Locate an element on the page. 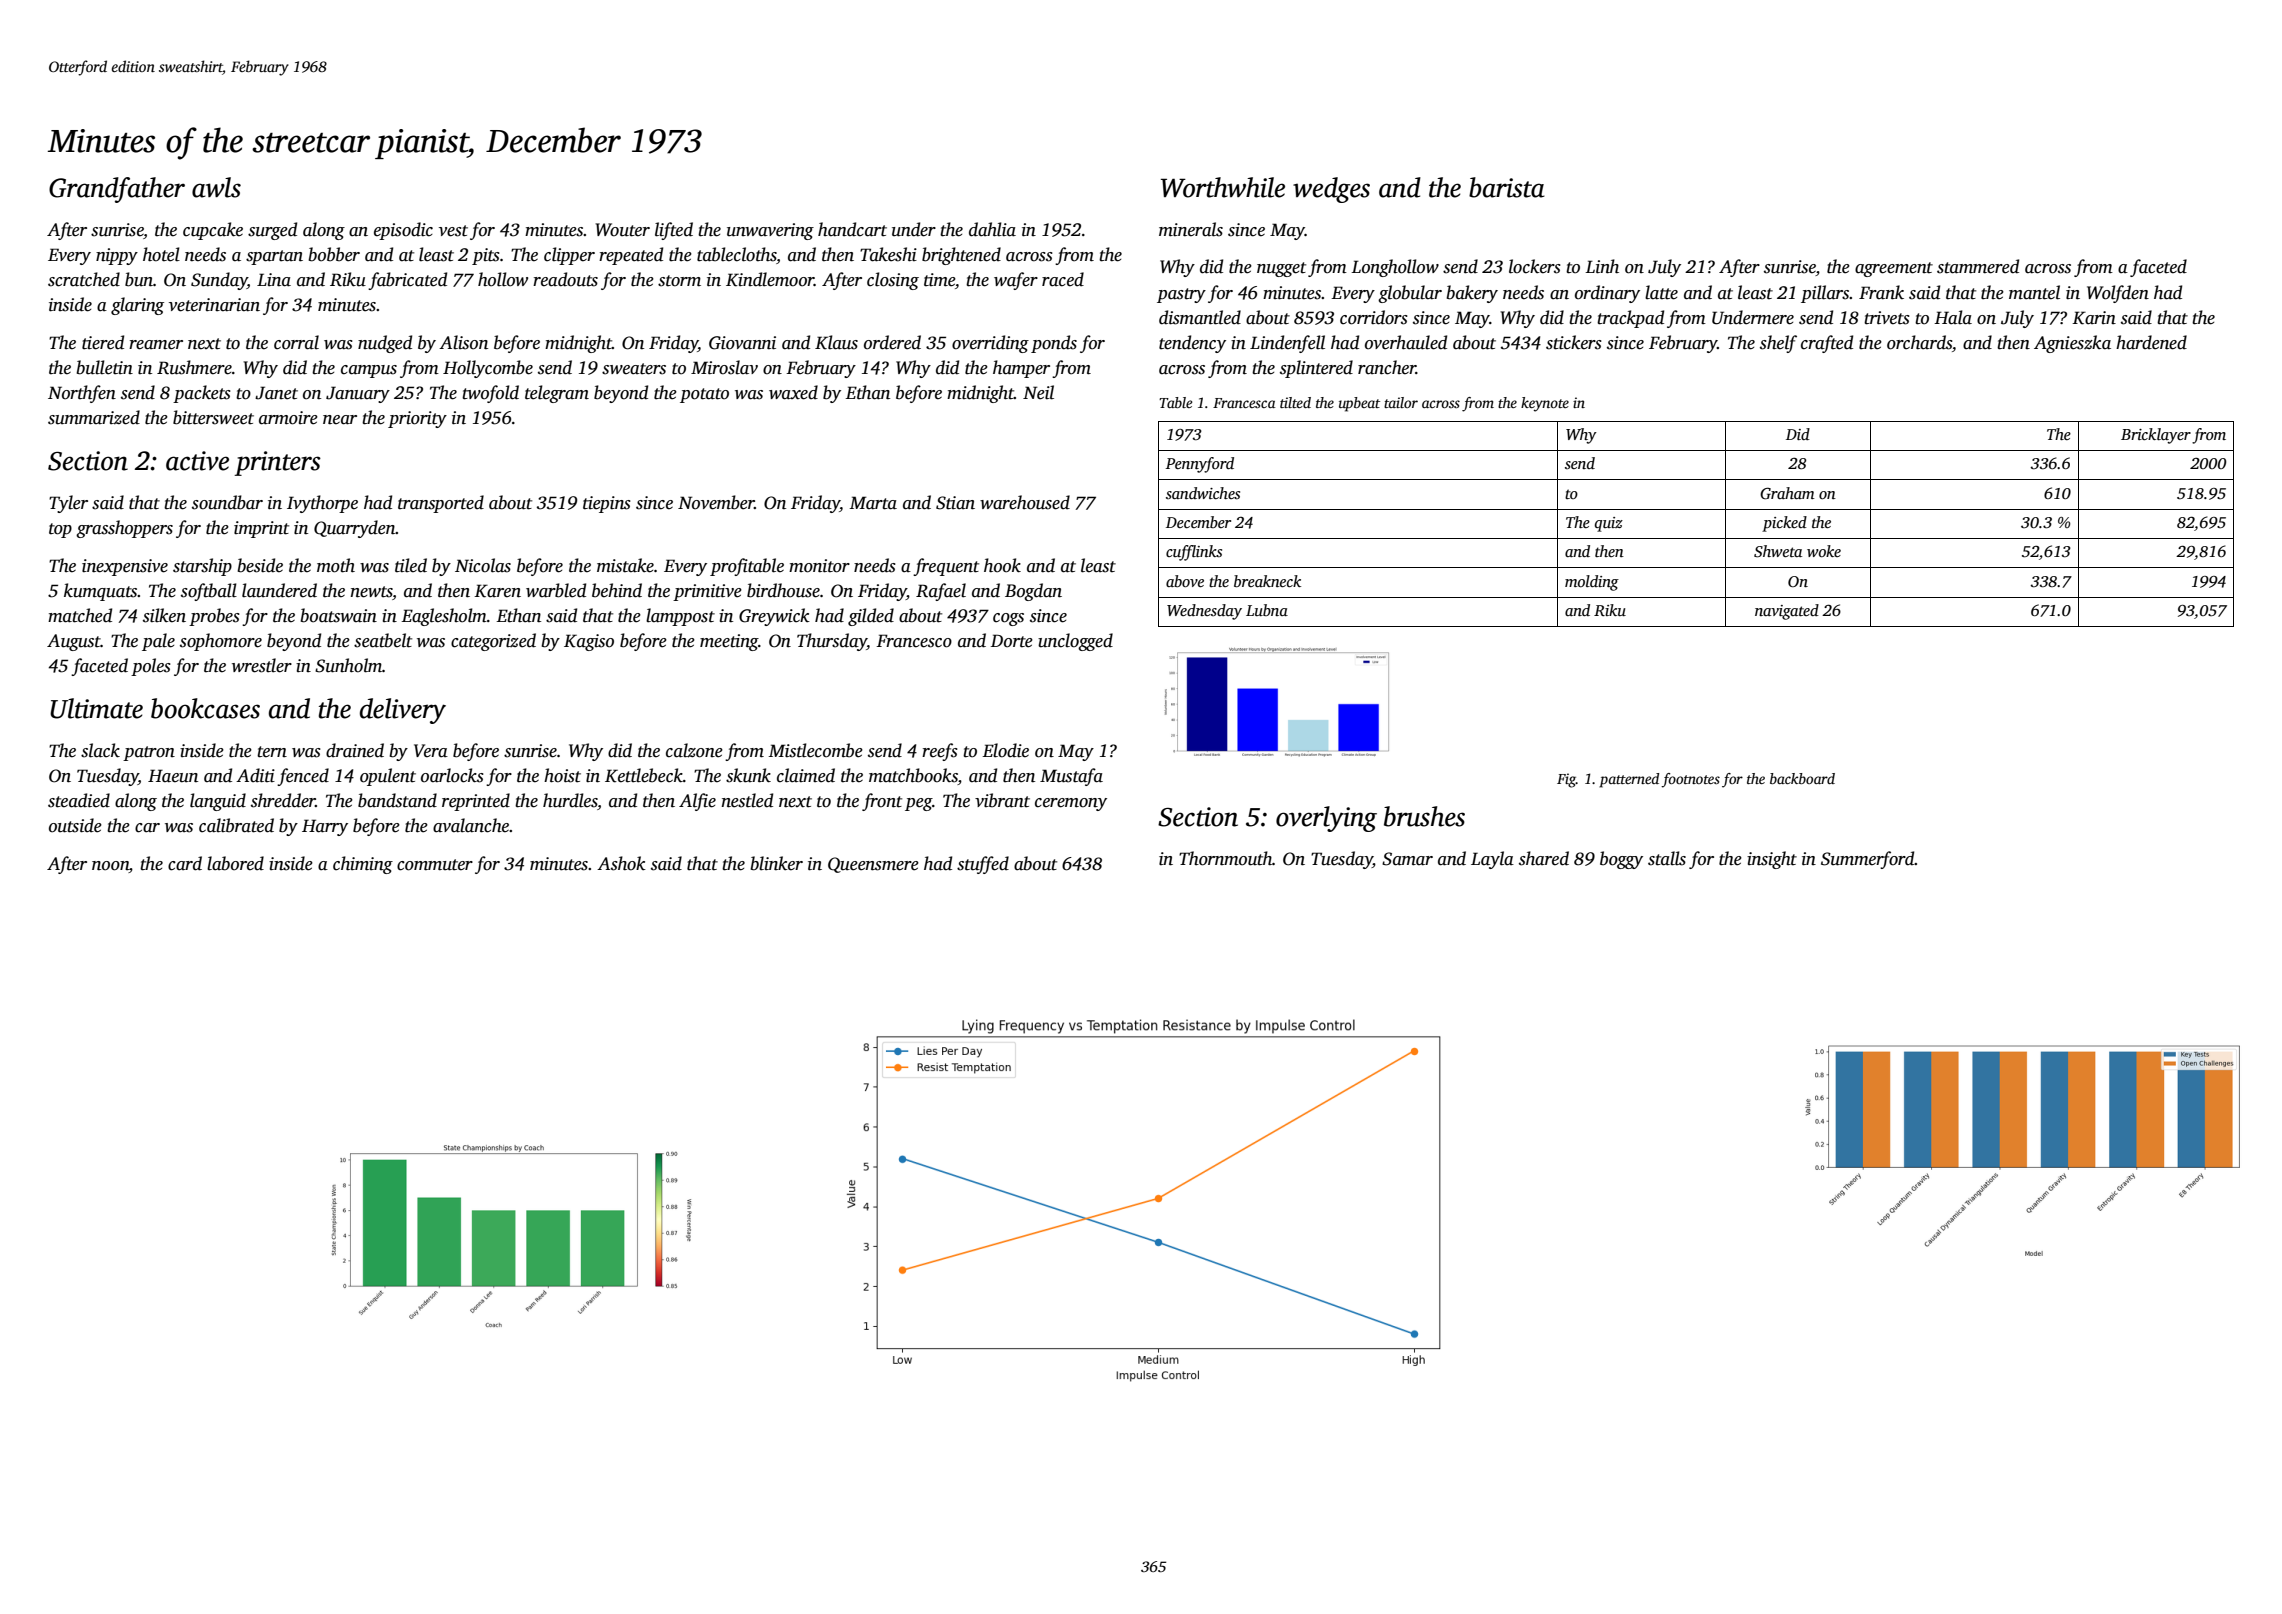  Thornmouth is located at coordinates (1225, 858).
